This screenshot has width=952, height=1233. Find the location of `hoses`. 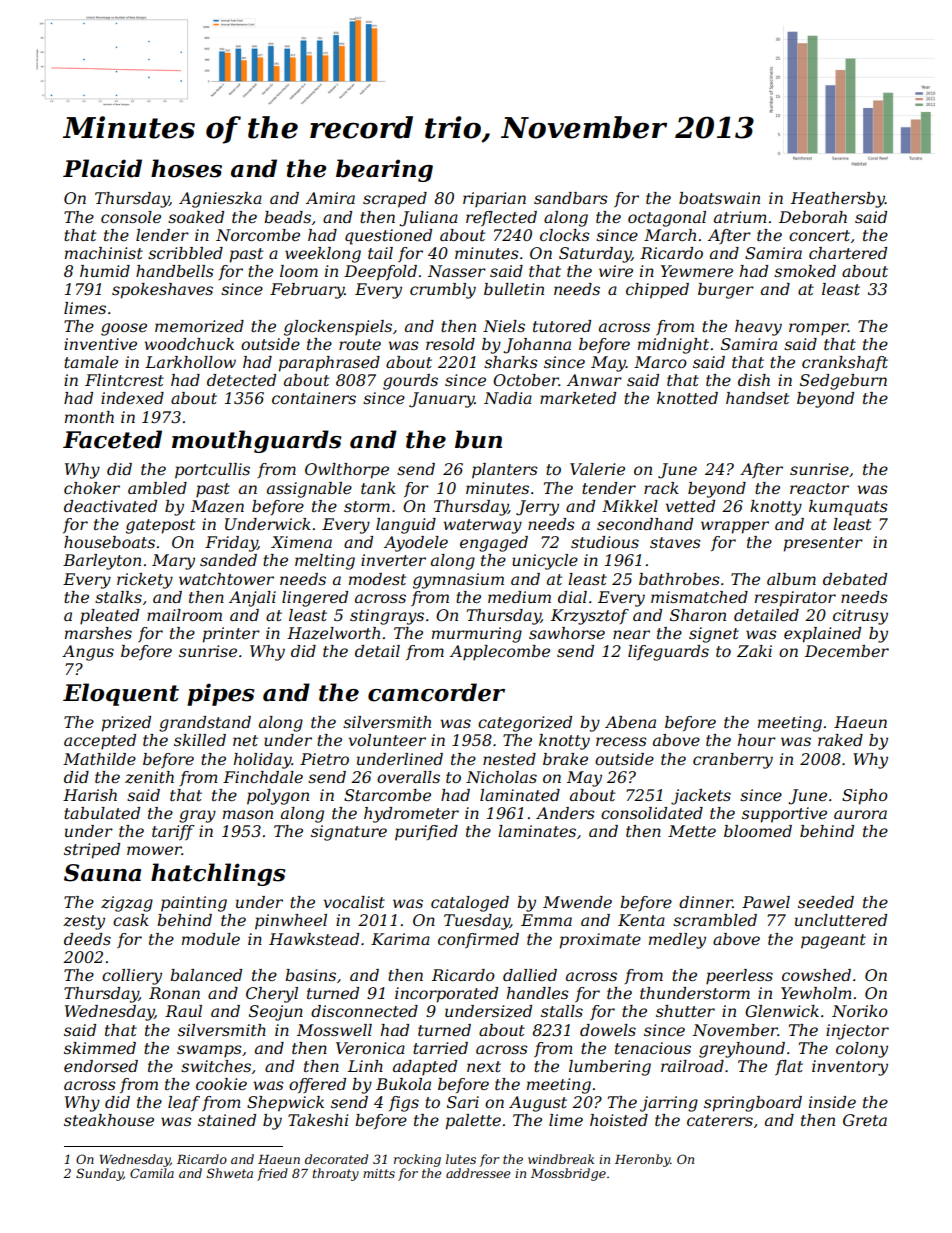

hoses is located at coordinates (186, 168).
